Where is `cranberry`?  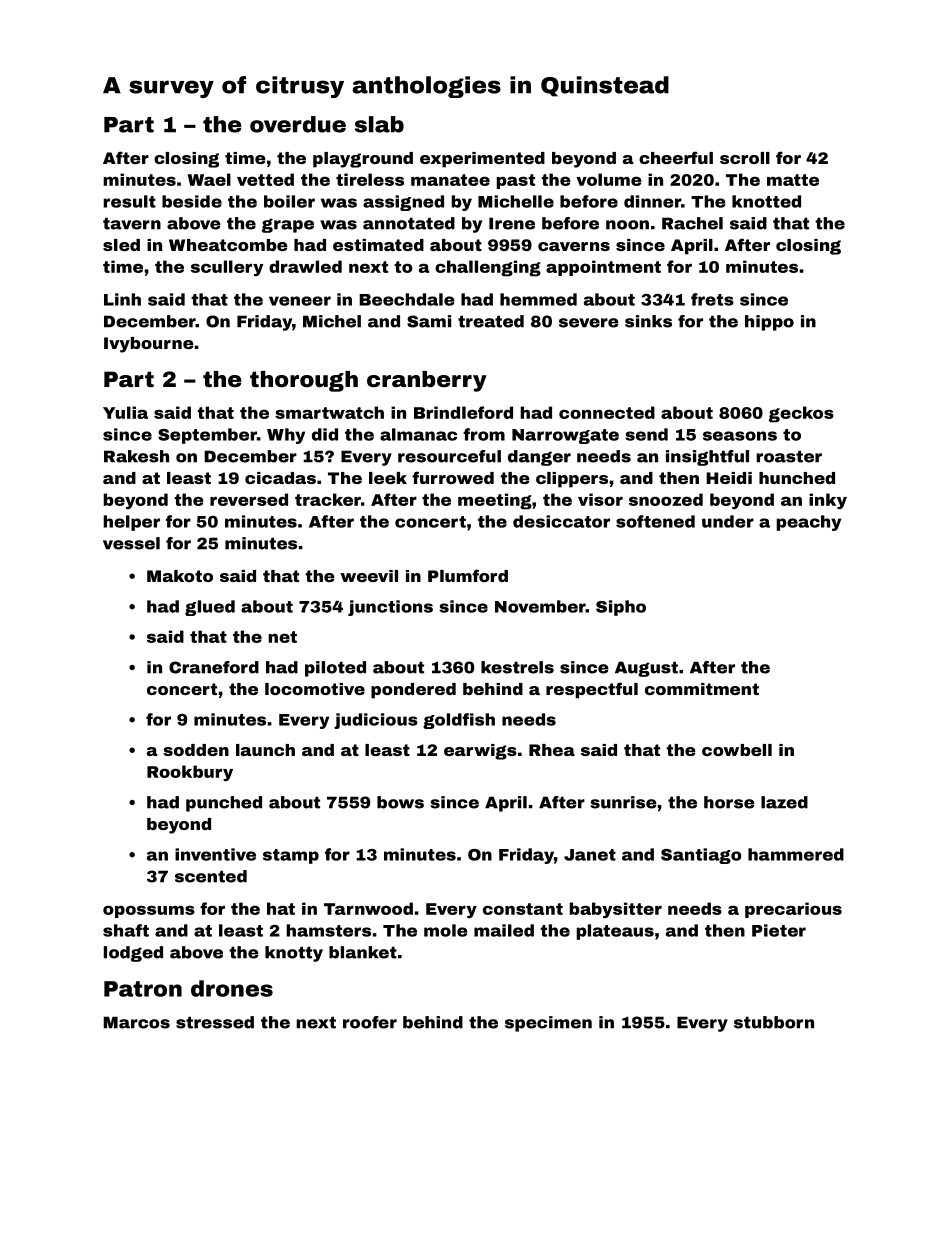
cranberry is located at coordinates (427, 381).
